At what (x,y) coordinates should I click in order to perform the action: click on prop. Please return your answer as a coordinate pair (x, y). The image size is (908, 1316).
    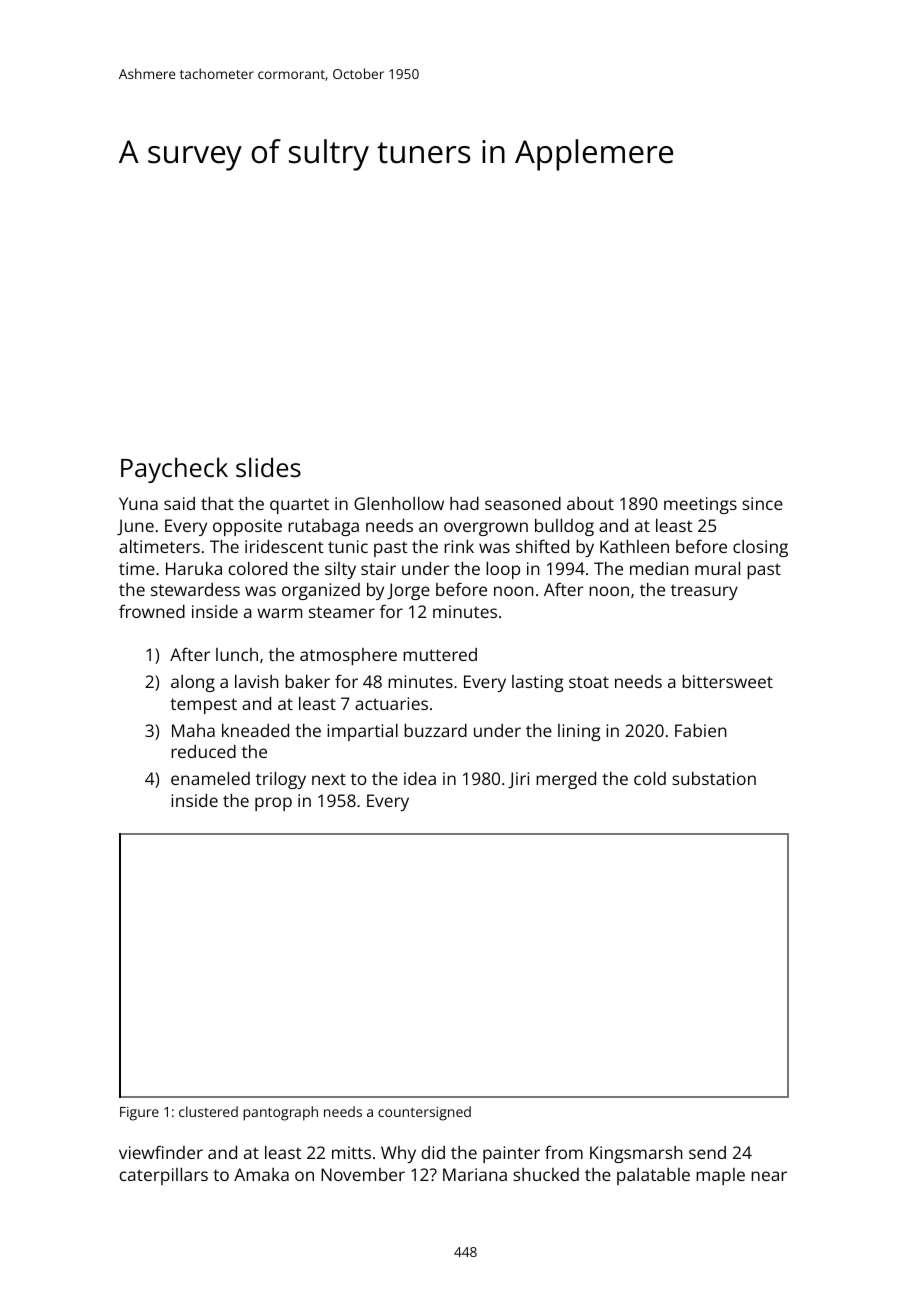
    Looking at the image, I should click on (273, 804).
